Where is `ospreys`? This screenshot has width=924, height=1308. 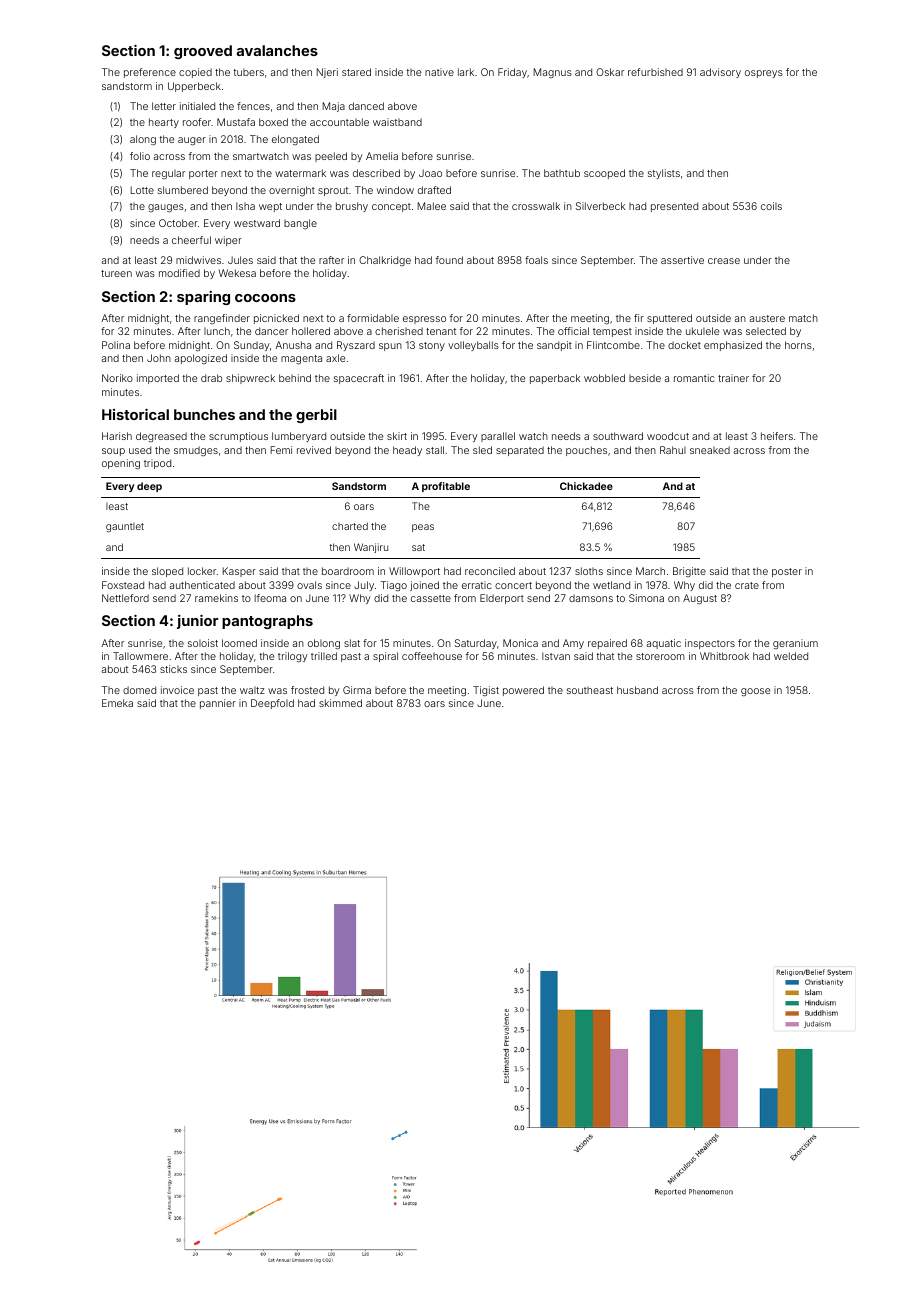
ospreys is located at coordinates (764, 74).
